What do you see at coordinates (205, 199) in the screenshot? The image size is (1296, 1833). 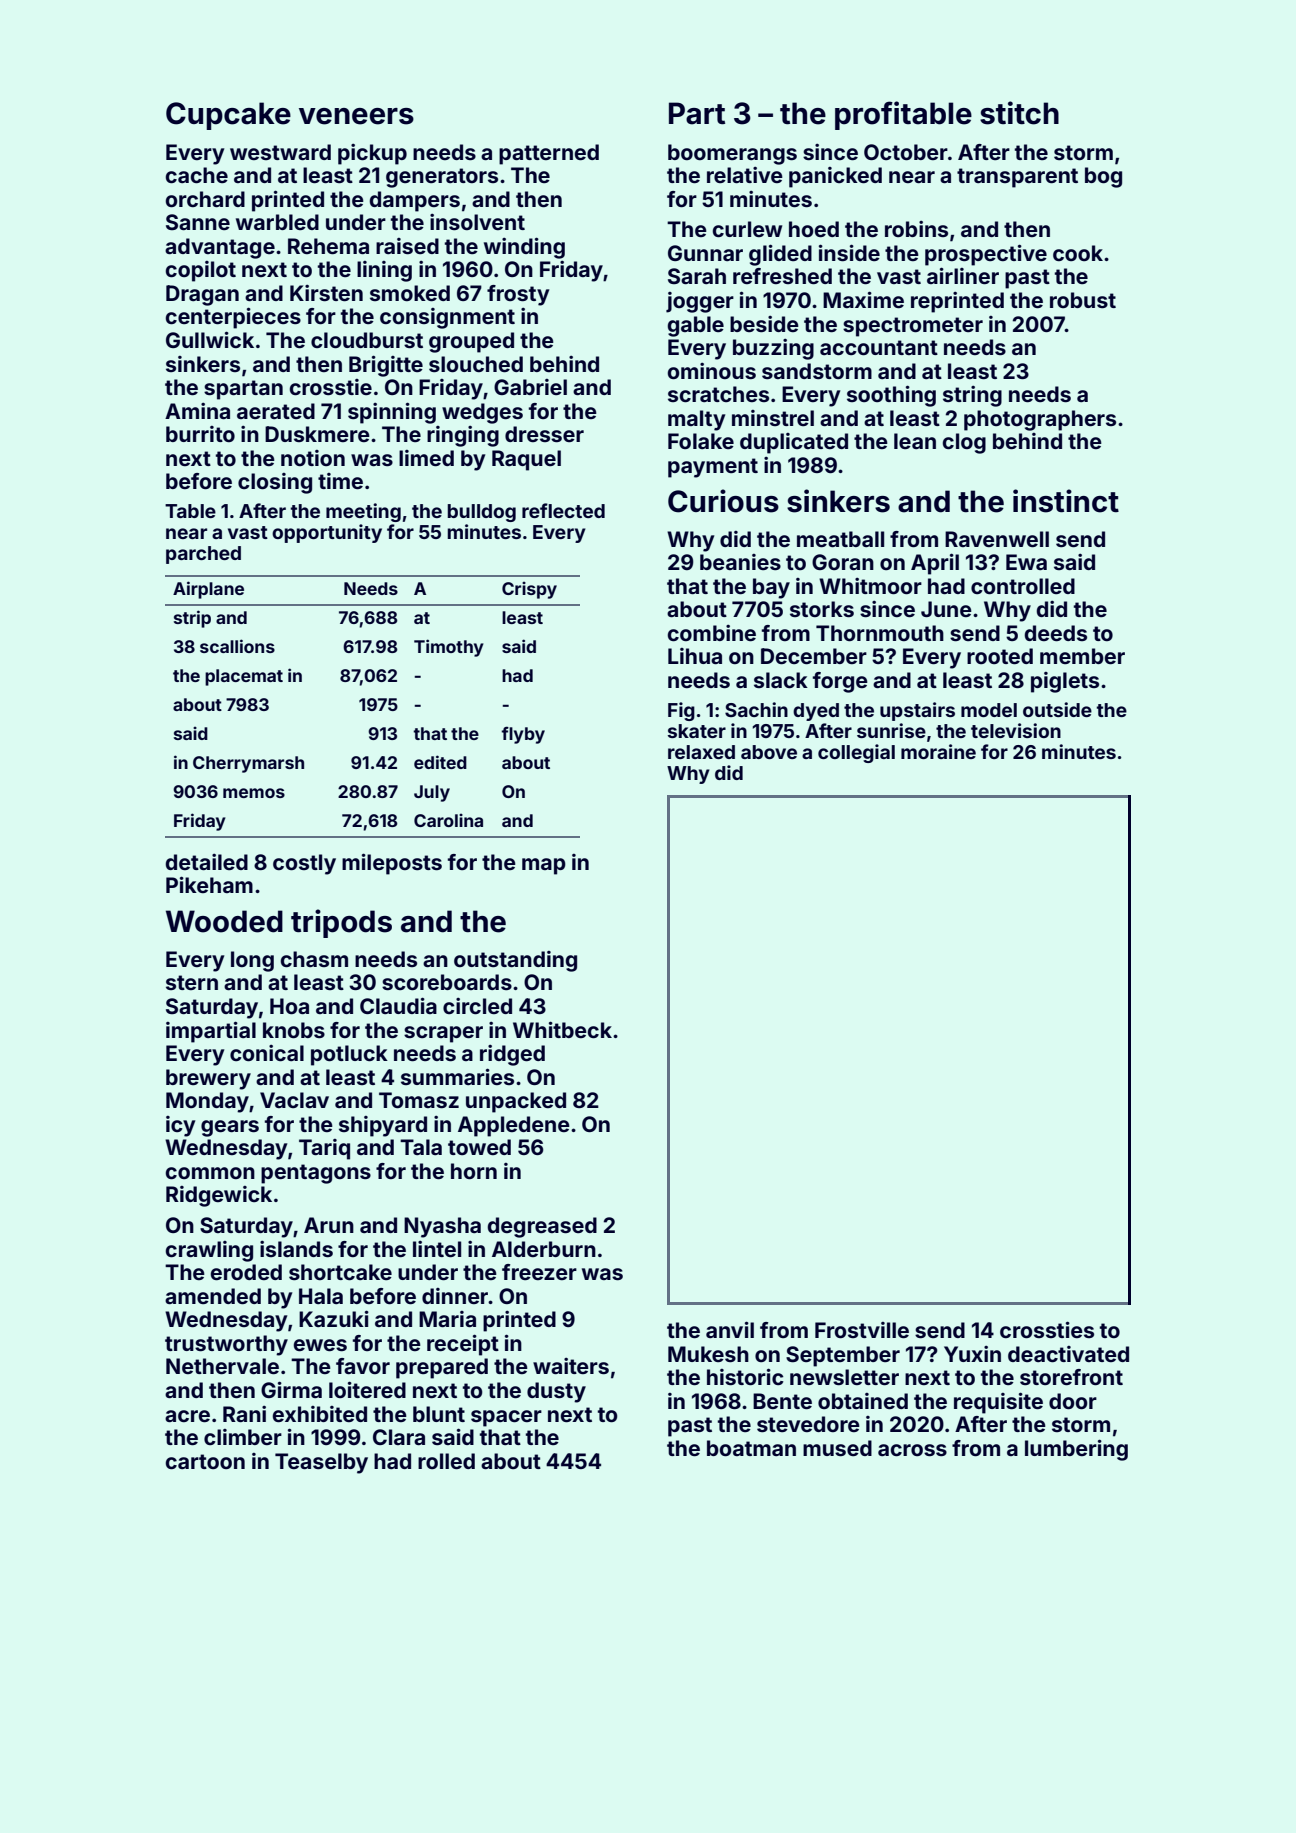 I see `orchard` at bounding box center [205, 199].
